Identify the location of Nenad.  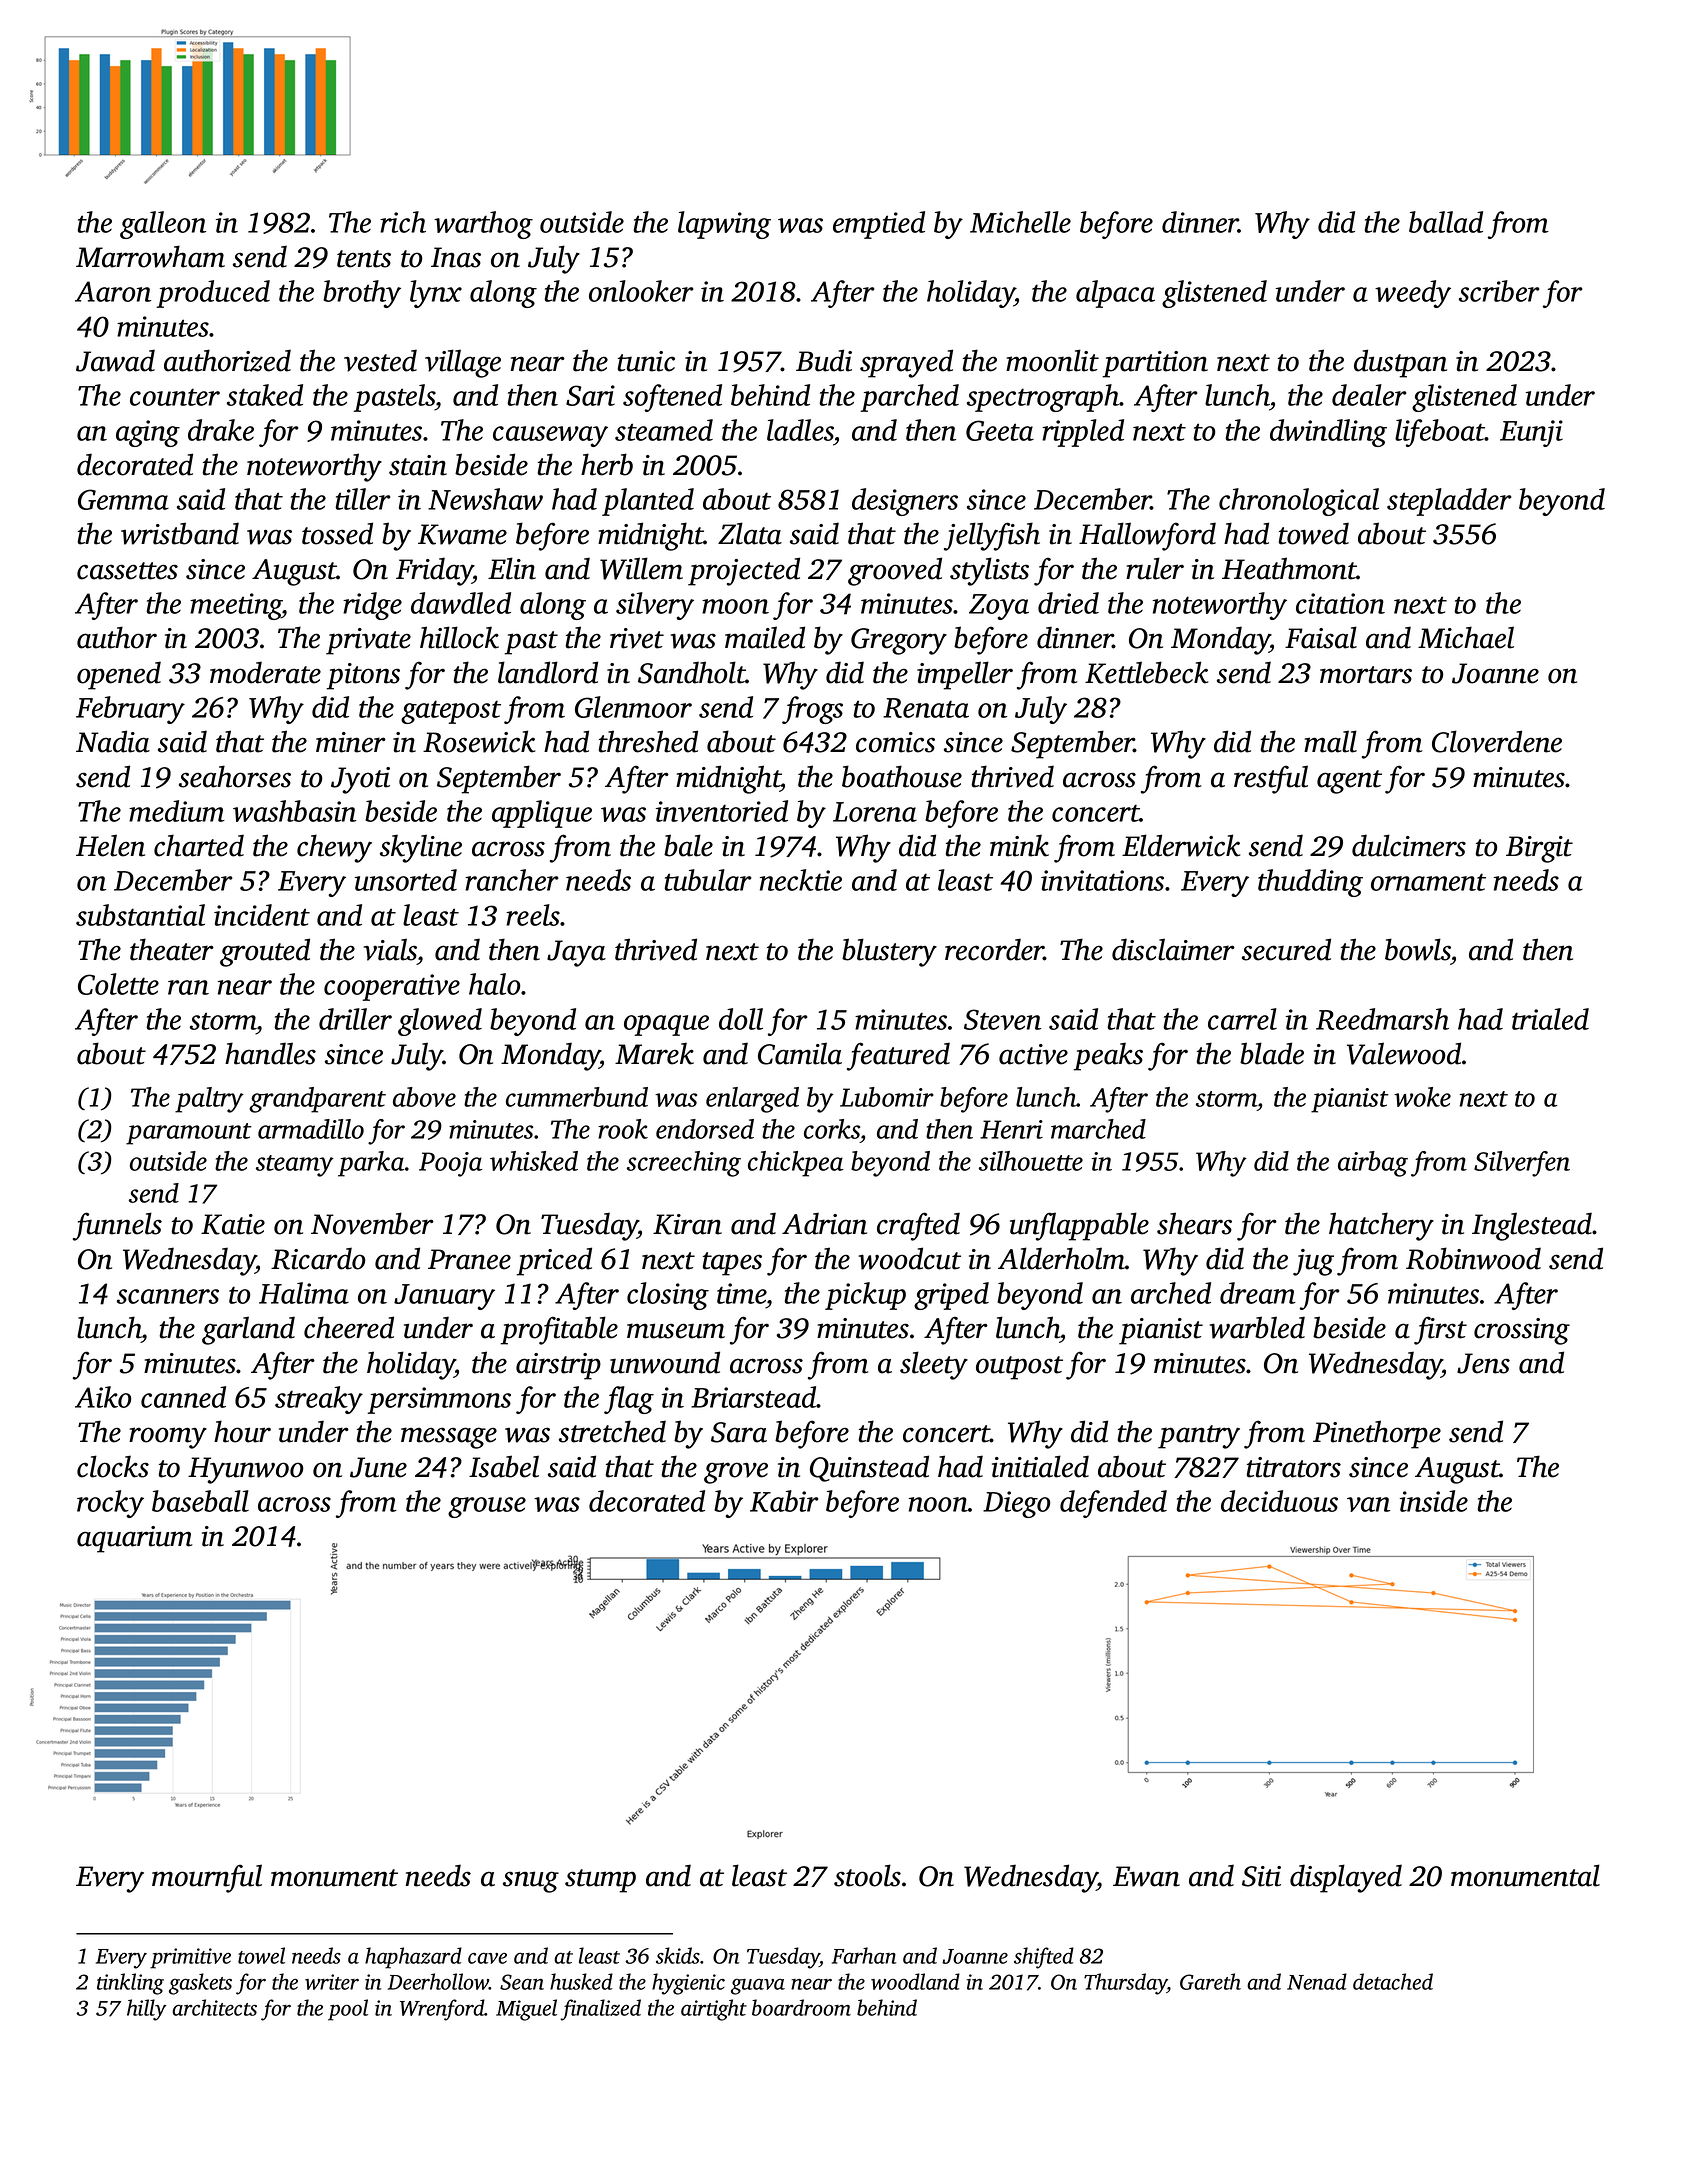
(1317, 1981).
